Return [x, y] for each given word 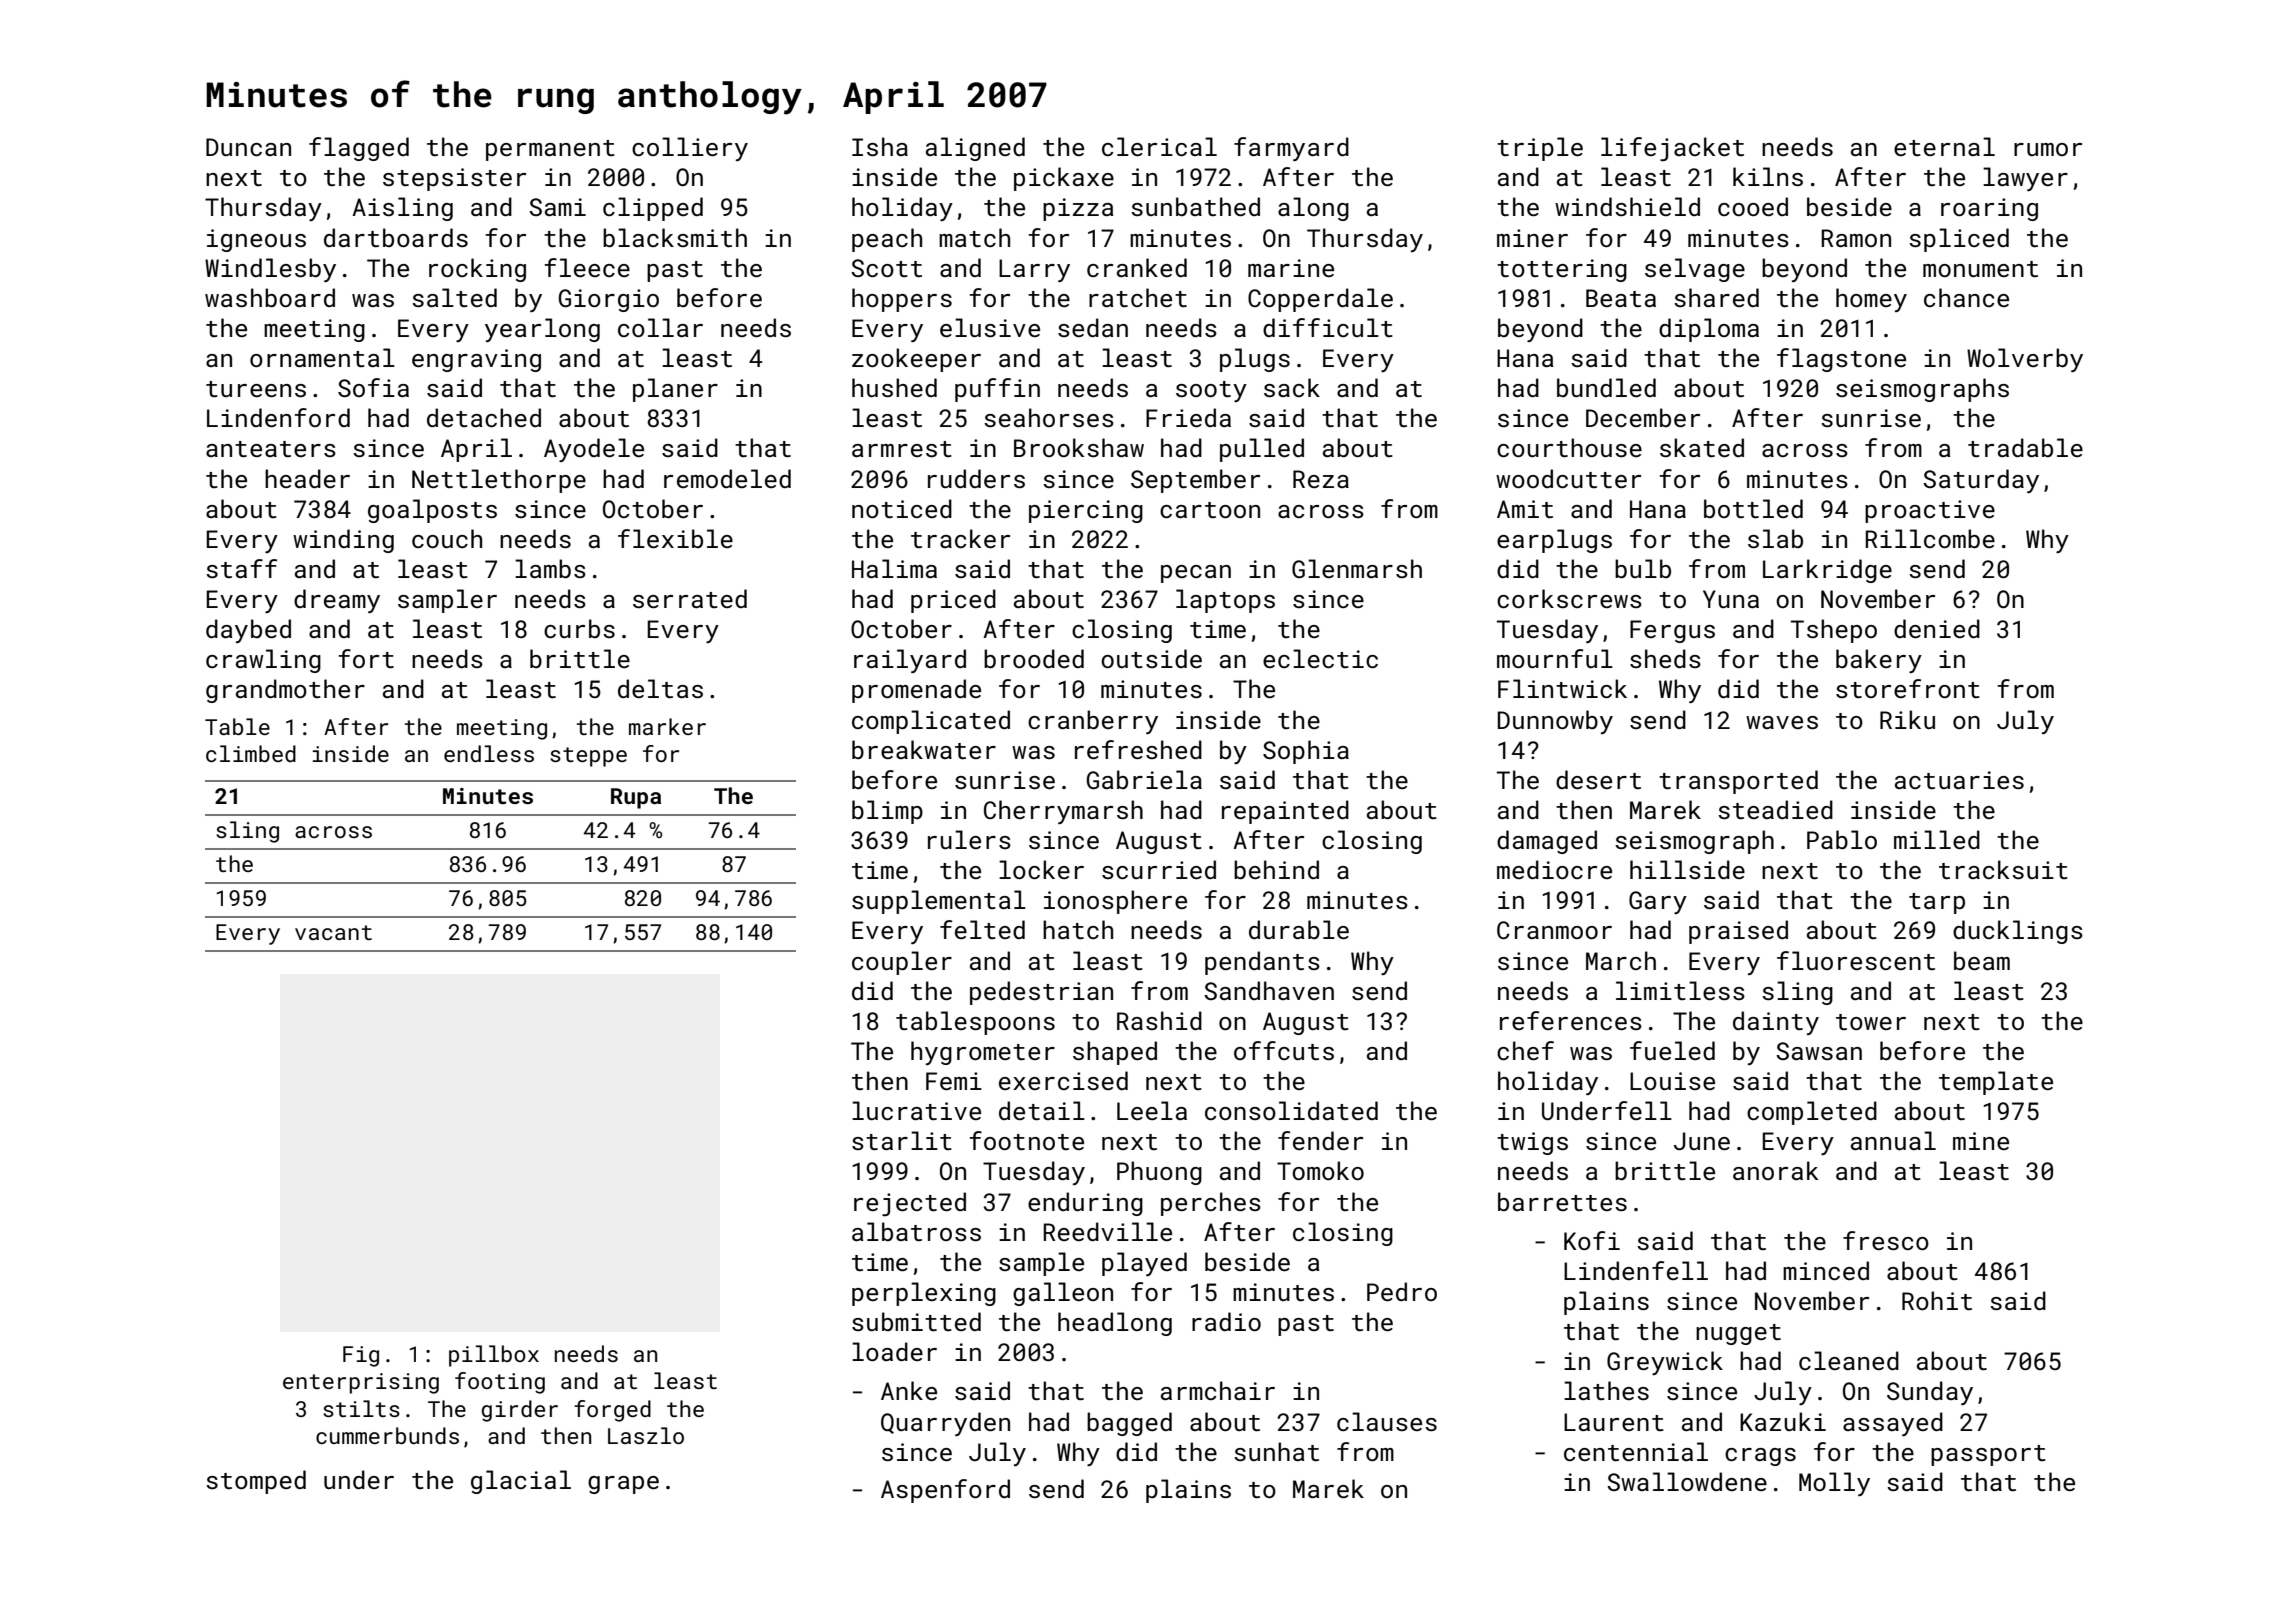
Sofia [373, 387]
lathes [1606, 1390]
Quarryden [945, 1424]
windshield [1627, 206]
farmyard [1291, 149]
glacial [521, 1482]
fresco [1886, 1240]
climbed [251, 753]
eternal [1944, 146]
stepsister [454, 179]
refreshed [1138, 749]
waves [1782, 722]
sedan [1093, 327]
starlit [902, 1140]
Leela [1152, 1110]
